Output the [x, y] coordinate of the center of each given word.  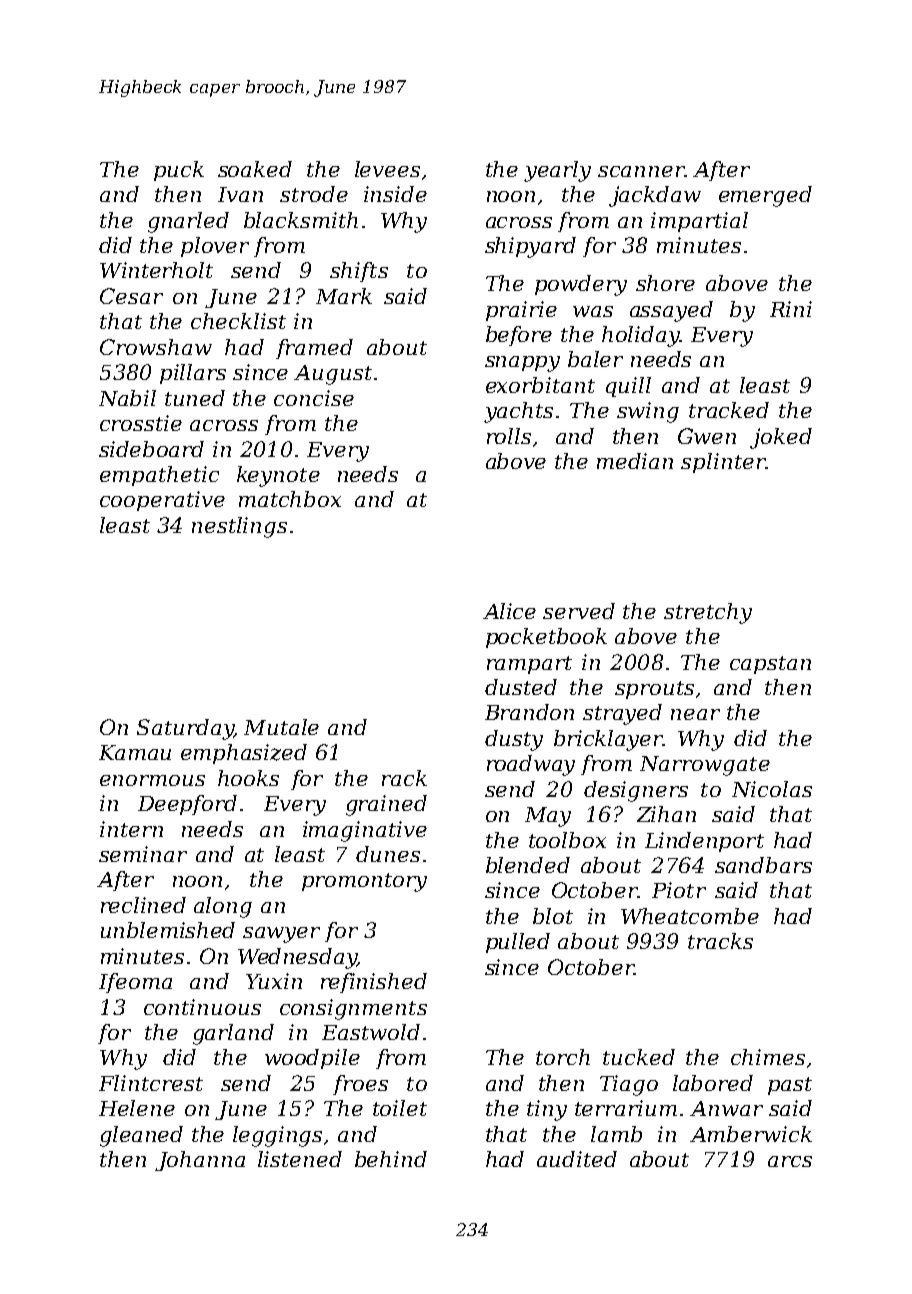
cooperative [162, 501]
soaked [255, 169]
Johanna [200, 1161]
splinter [723, 463]
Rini [791, 309]
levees [387, 169]
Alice [509, 611]
